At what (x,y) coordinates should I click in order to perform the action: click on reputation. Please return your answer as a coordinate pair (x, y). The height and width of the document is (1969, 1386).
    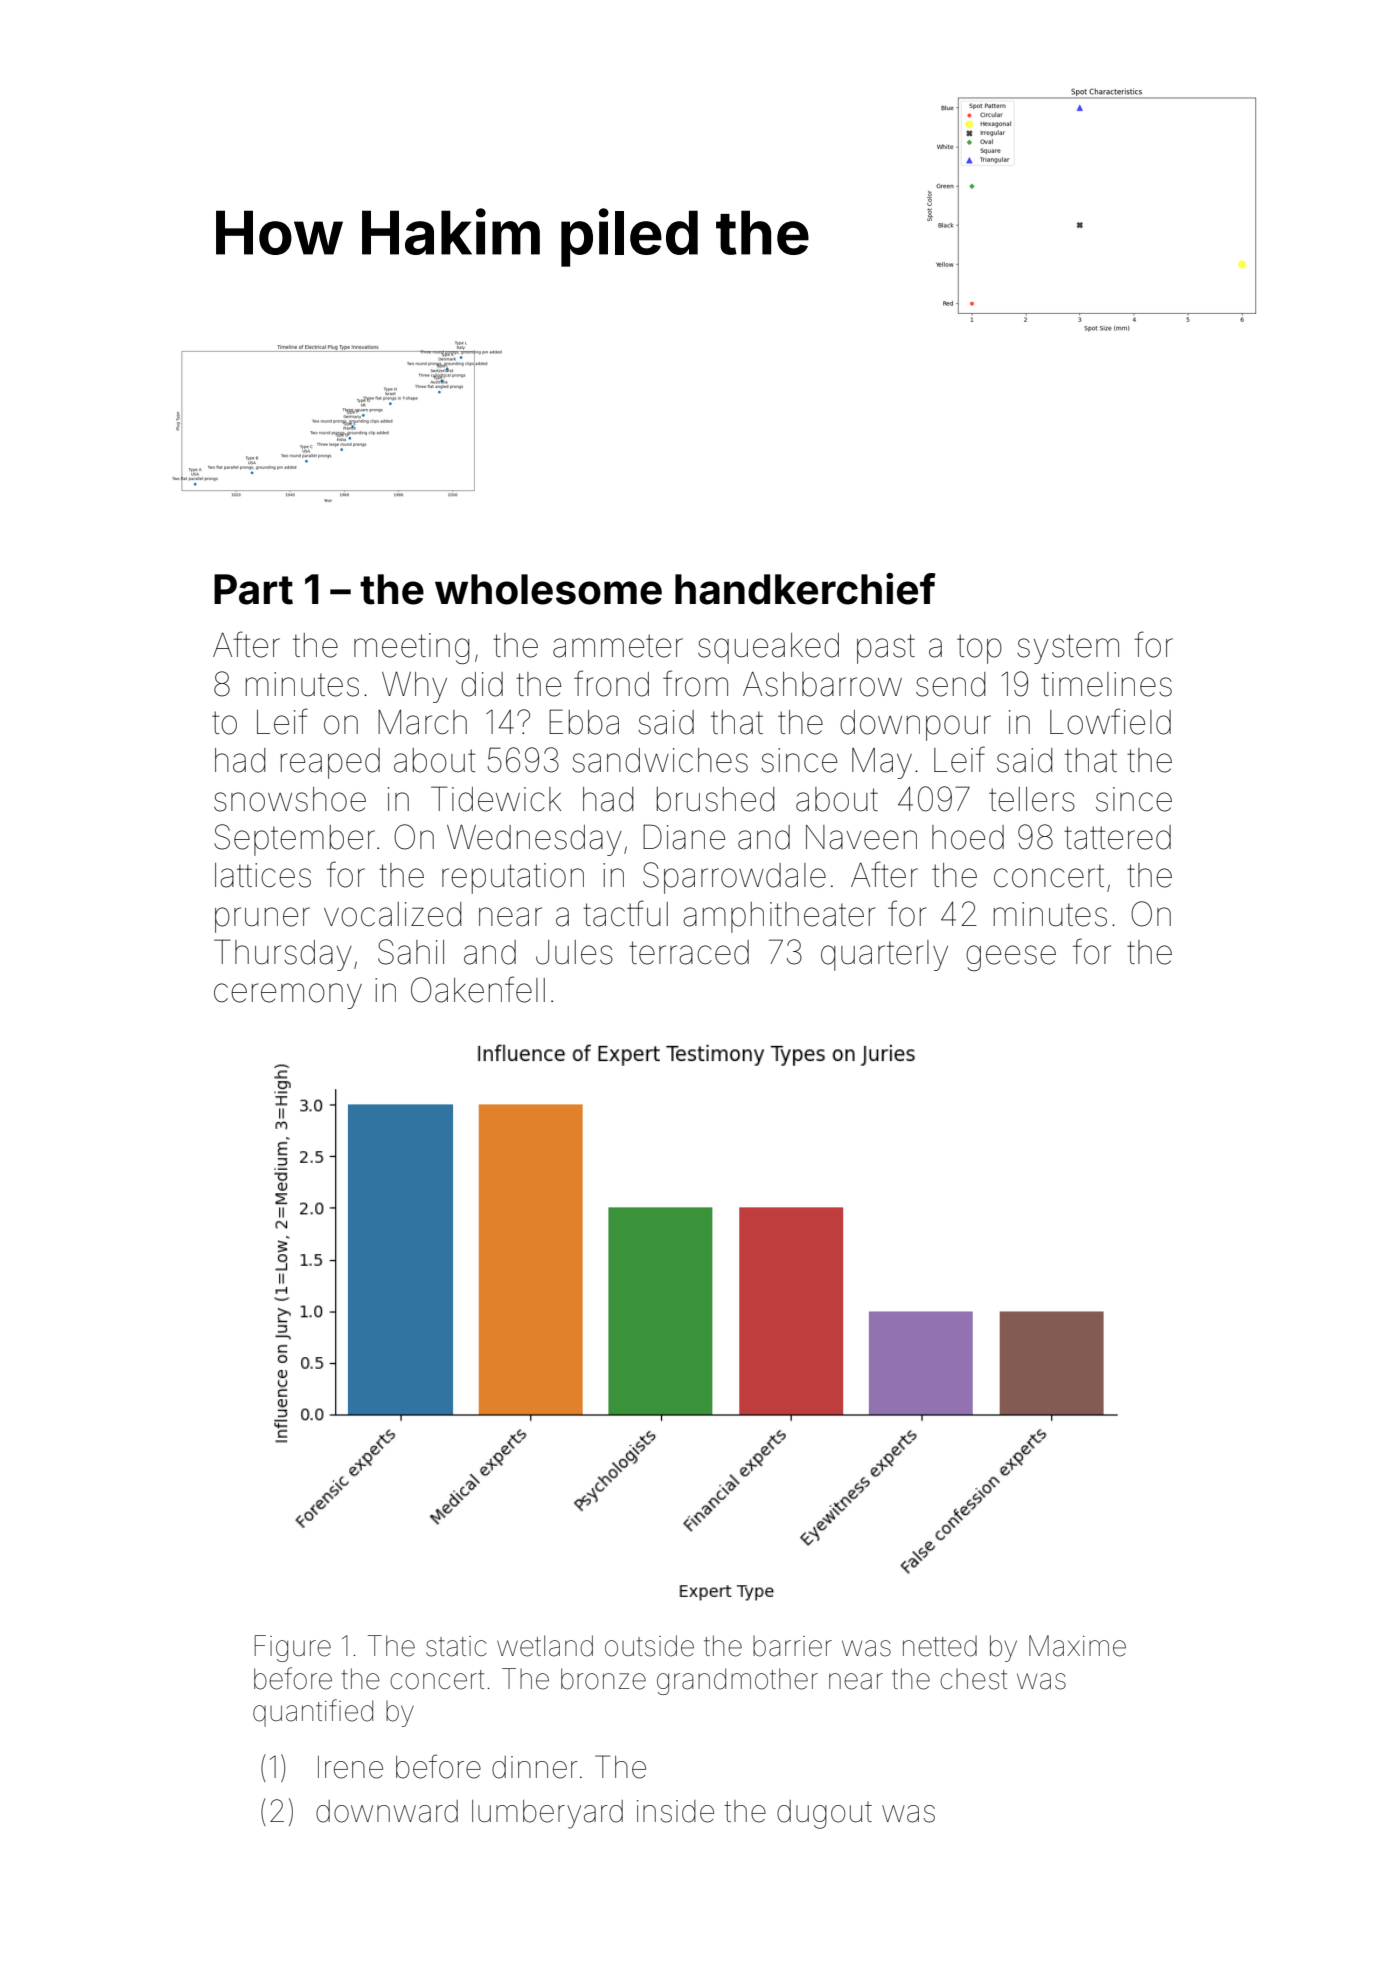
    Looking at the image, I should click on (513, 878).
